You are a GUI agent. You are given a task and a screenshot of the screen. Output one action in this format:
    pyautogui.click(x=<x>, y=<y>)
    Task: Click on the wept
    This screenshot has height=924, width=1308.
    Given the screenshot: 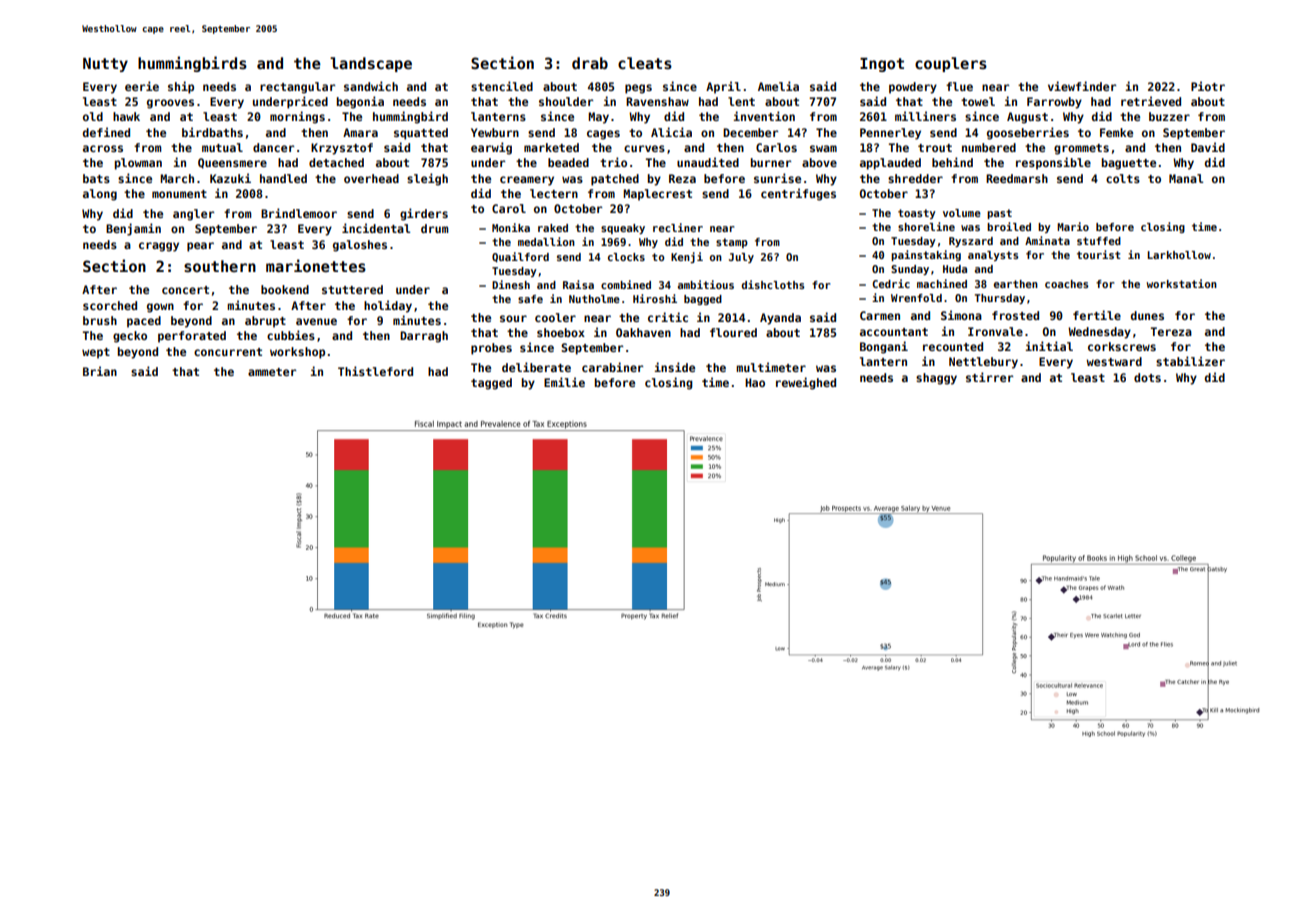 What is the action you would take?
    pyautogui.click(x=96, y=353)
